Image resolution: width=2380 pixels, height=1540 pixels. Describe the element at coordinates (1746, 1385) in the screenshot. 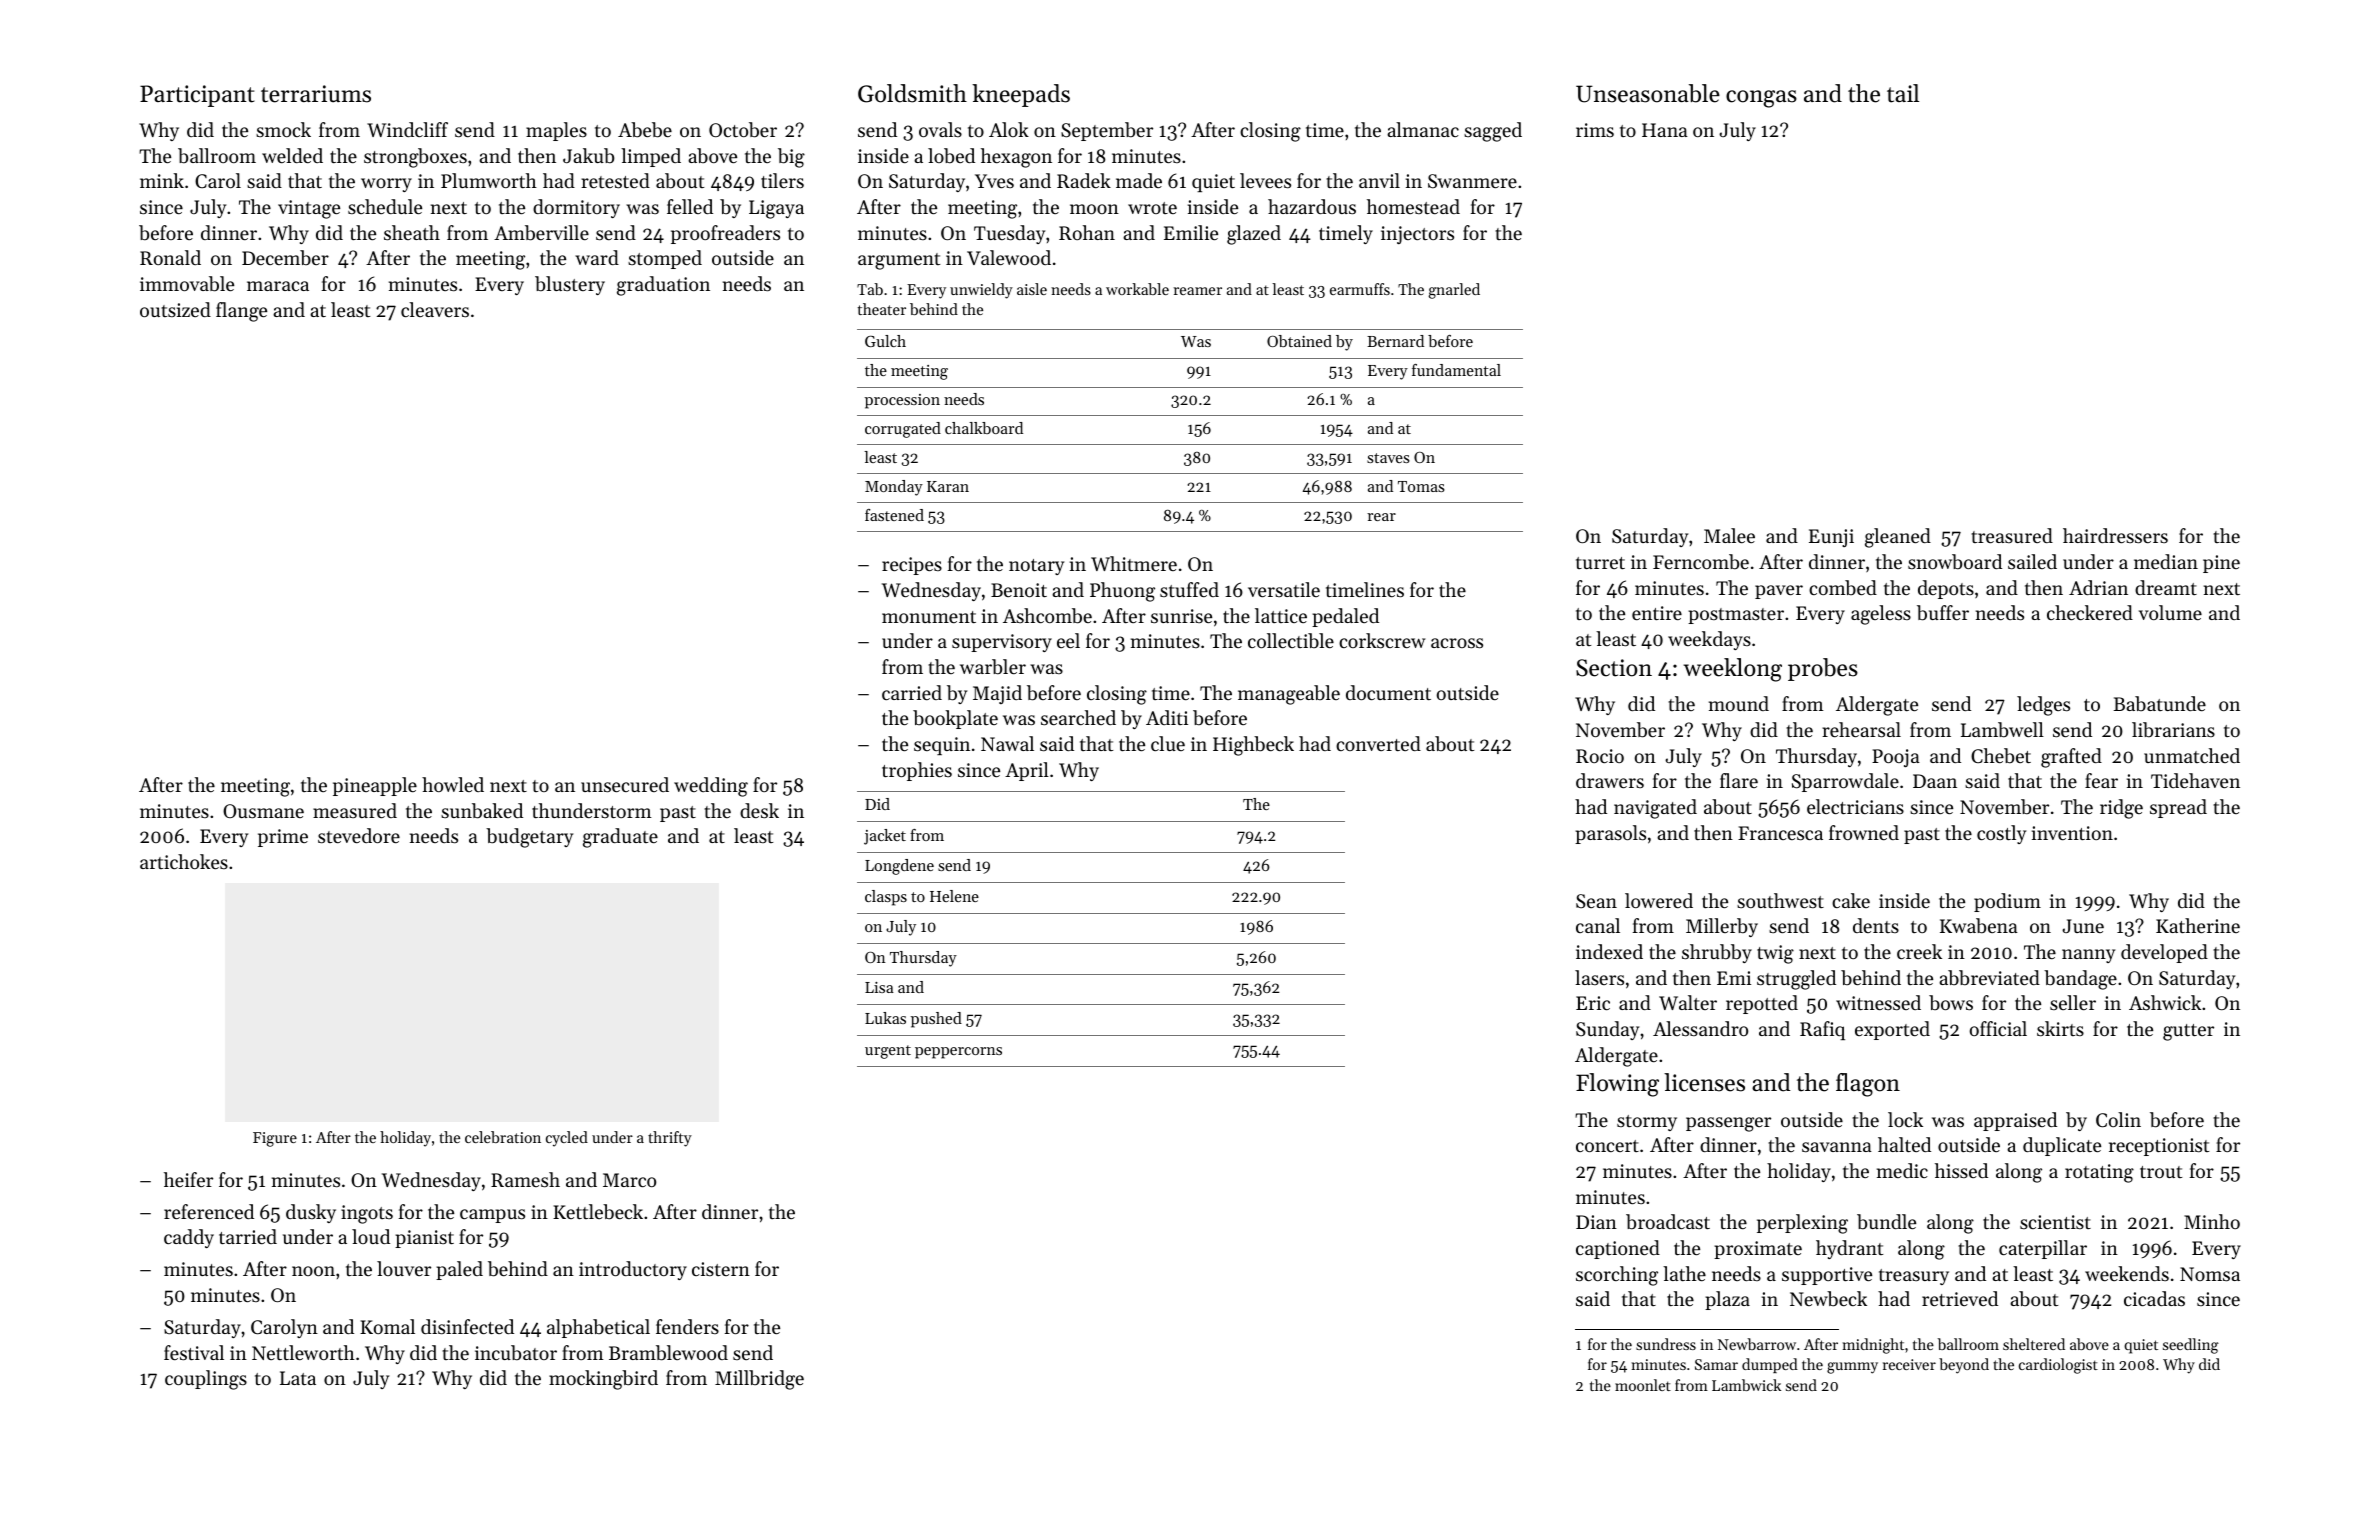

I see `Lambwick` at that location.
